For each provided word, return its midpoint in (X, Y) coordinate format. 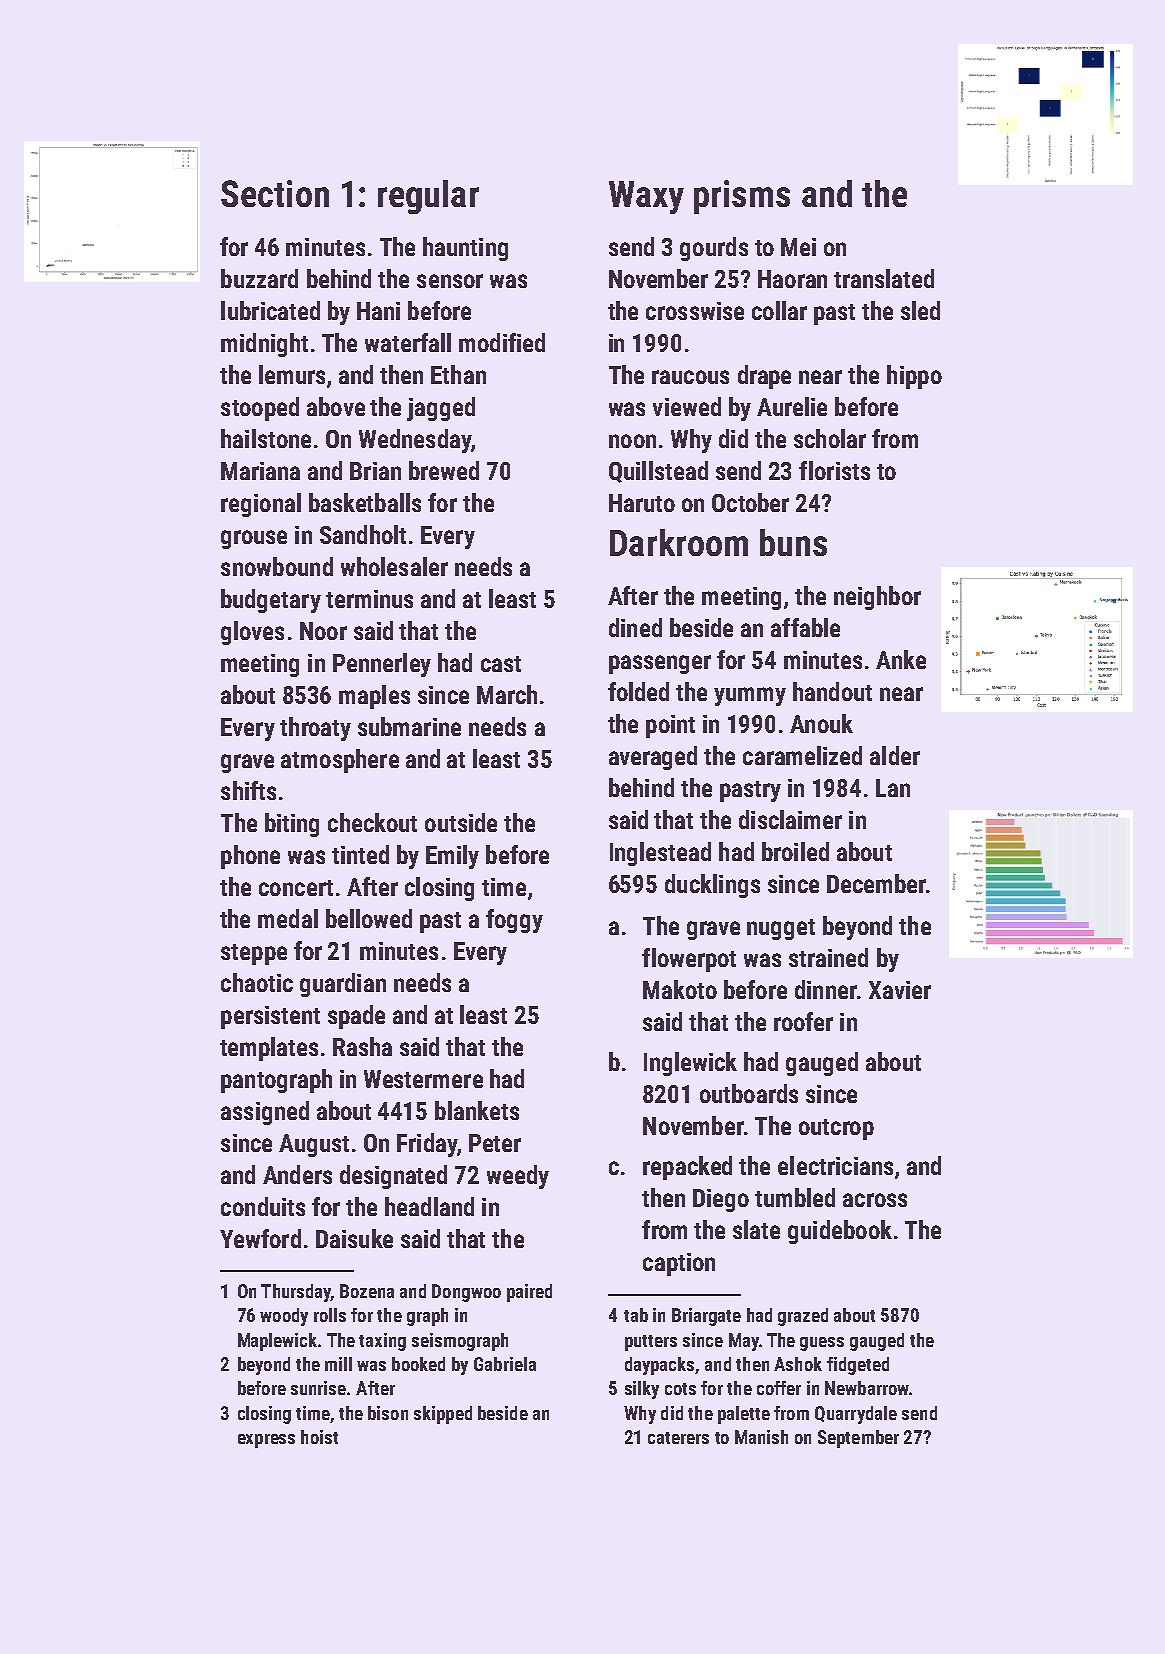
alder (895, 755)
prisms (742, 197)
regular (428, 197)
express (266, 1441)
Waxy (646, 197)
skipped (443, 1415)
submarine (409, 726)
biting (292, 825)
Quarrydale (856, 1415)
